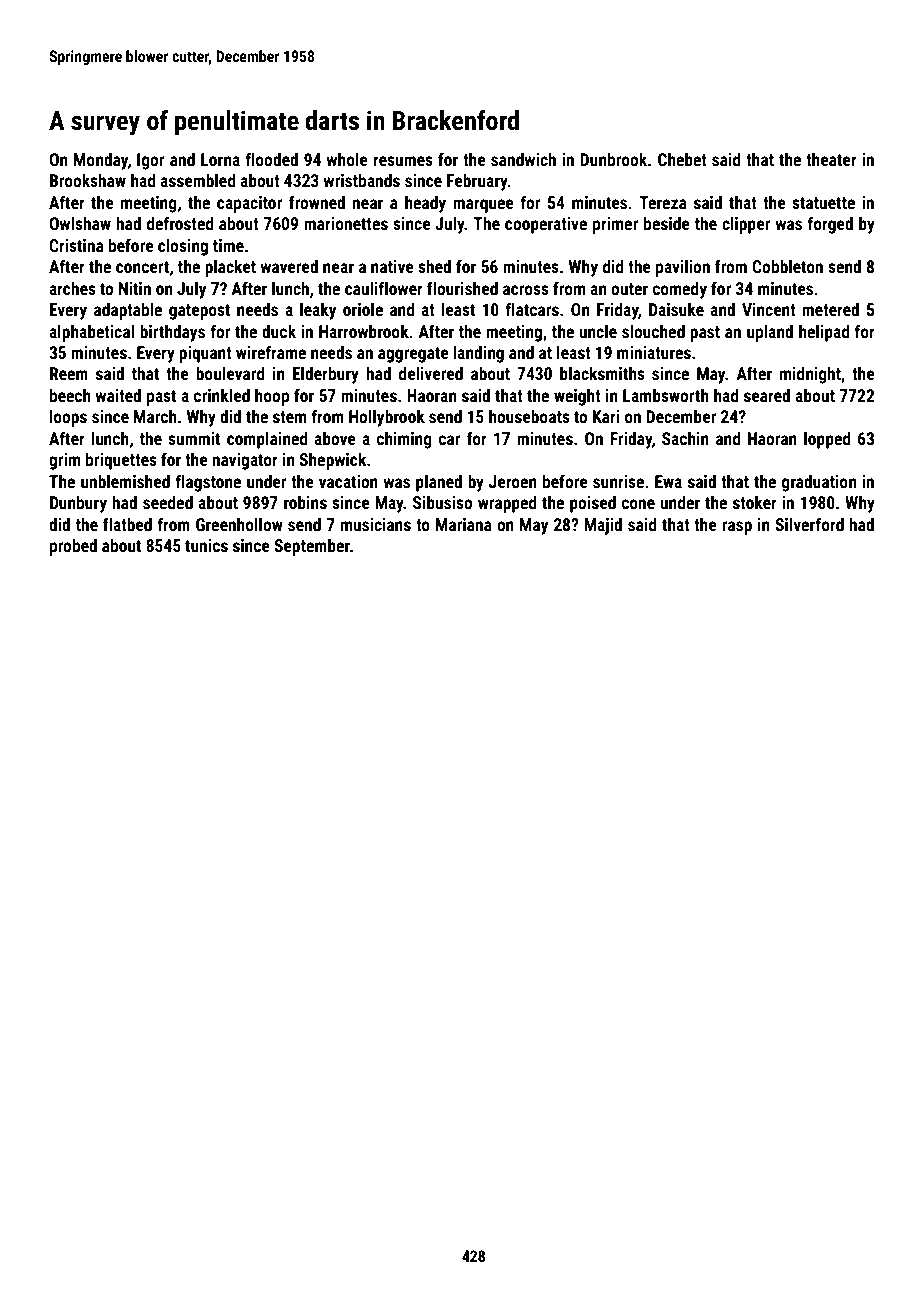 The width and height of the screenshot is (924, 1314). Describe the element at coordinates (478, 354) in the screenshot. I see `landing` at that location.
